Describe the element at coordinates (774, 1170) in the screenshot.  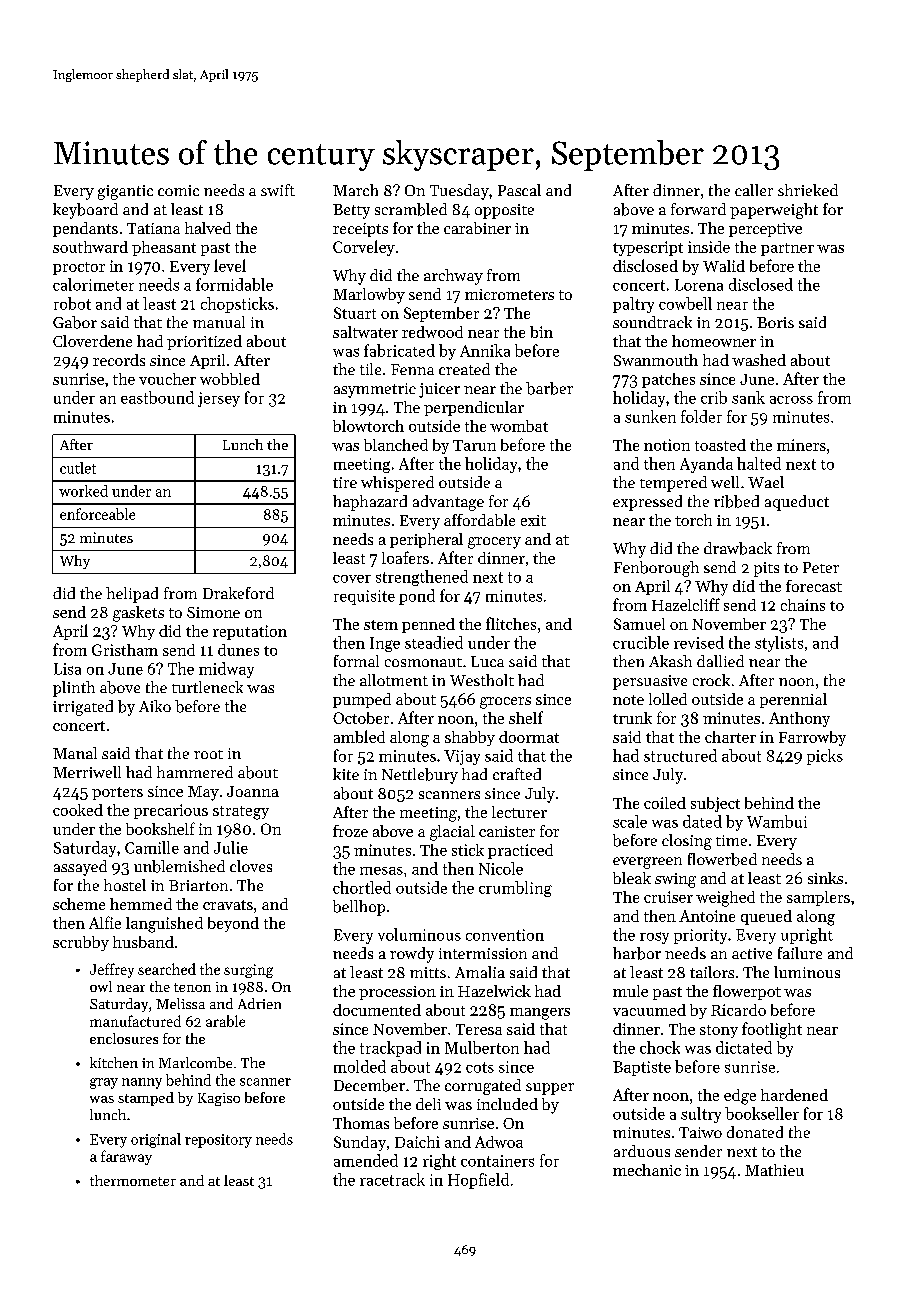
I see `Mathieu` at that location.
